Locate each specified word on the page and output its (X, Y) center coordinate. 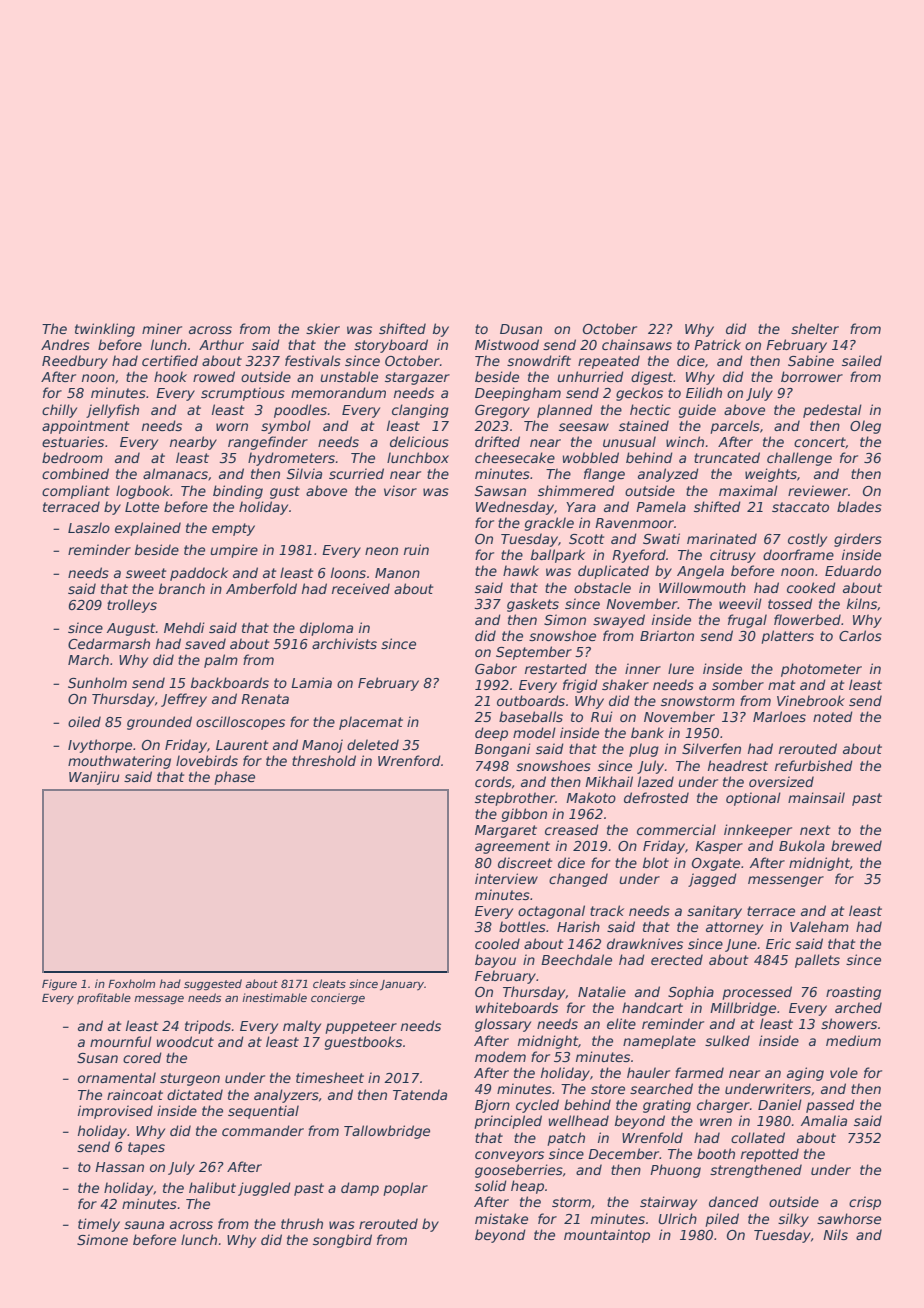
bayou (495, 961)
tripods (208, 1027)
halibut (212, 1187)
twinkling (105, 330)
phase (234, 778)
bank (647, 732)
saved (205, 643)
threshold (324, 760)
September (534, 653)
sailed (862, 360)
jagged (712, 880)
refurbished (814, 765)
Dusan (521, 329)
